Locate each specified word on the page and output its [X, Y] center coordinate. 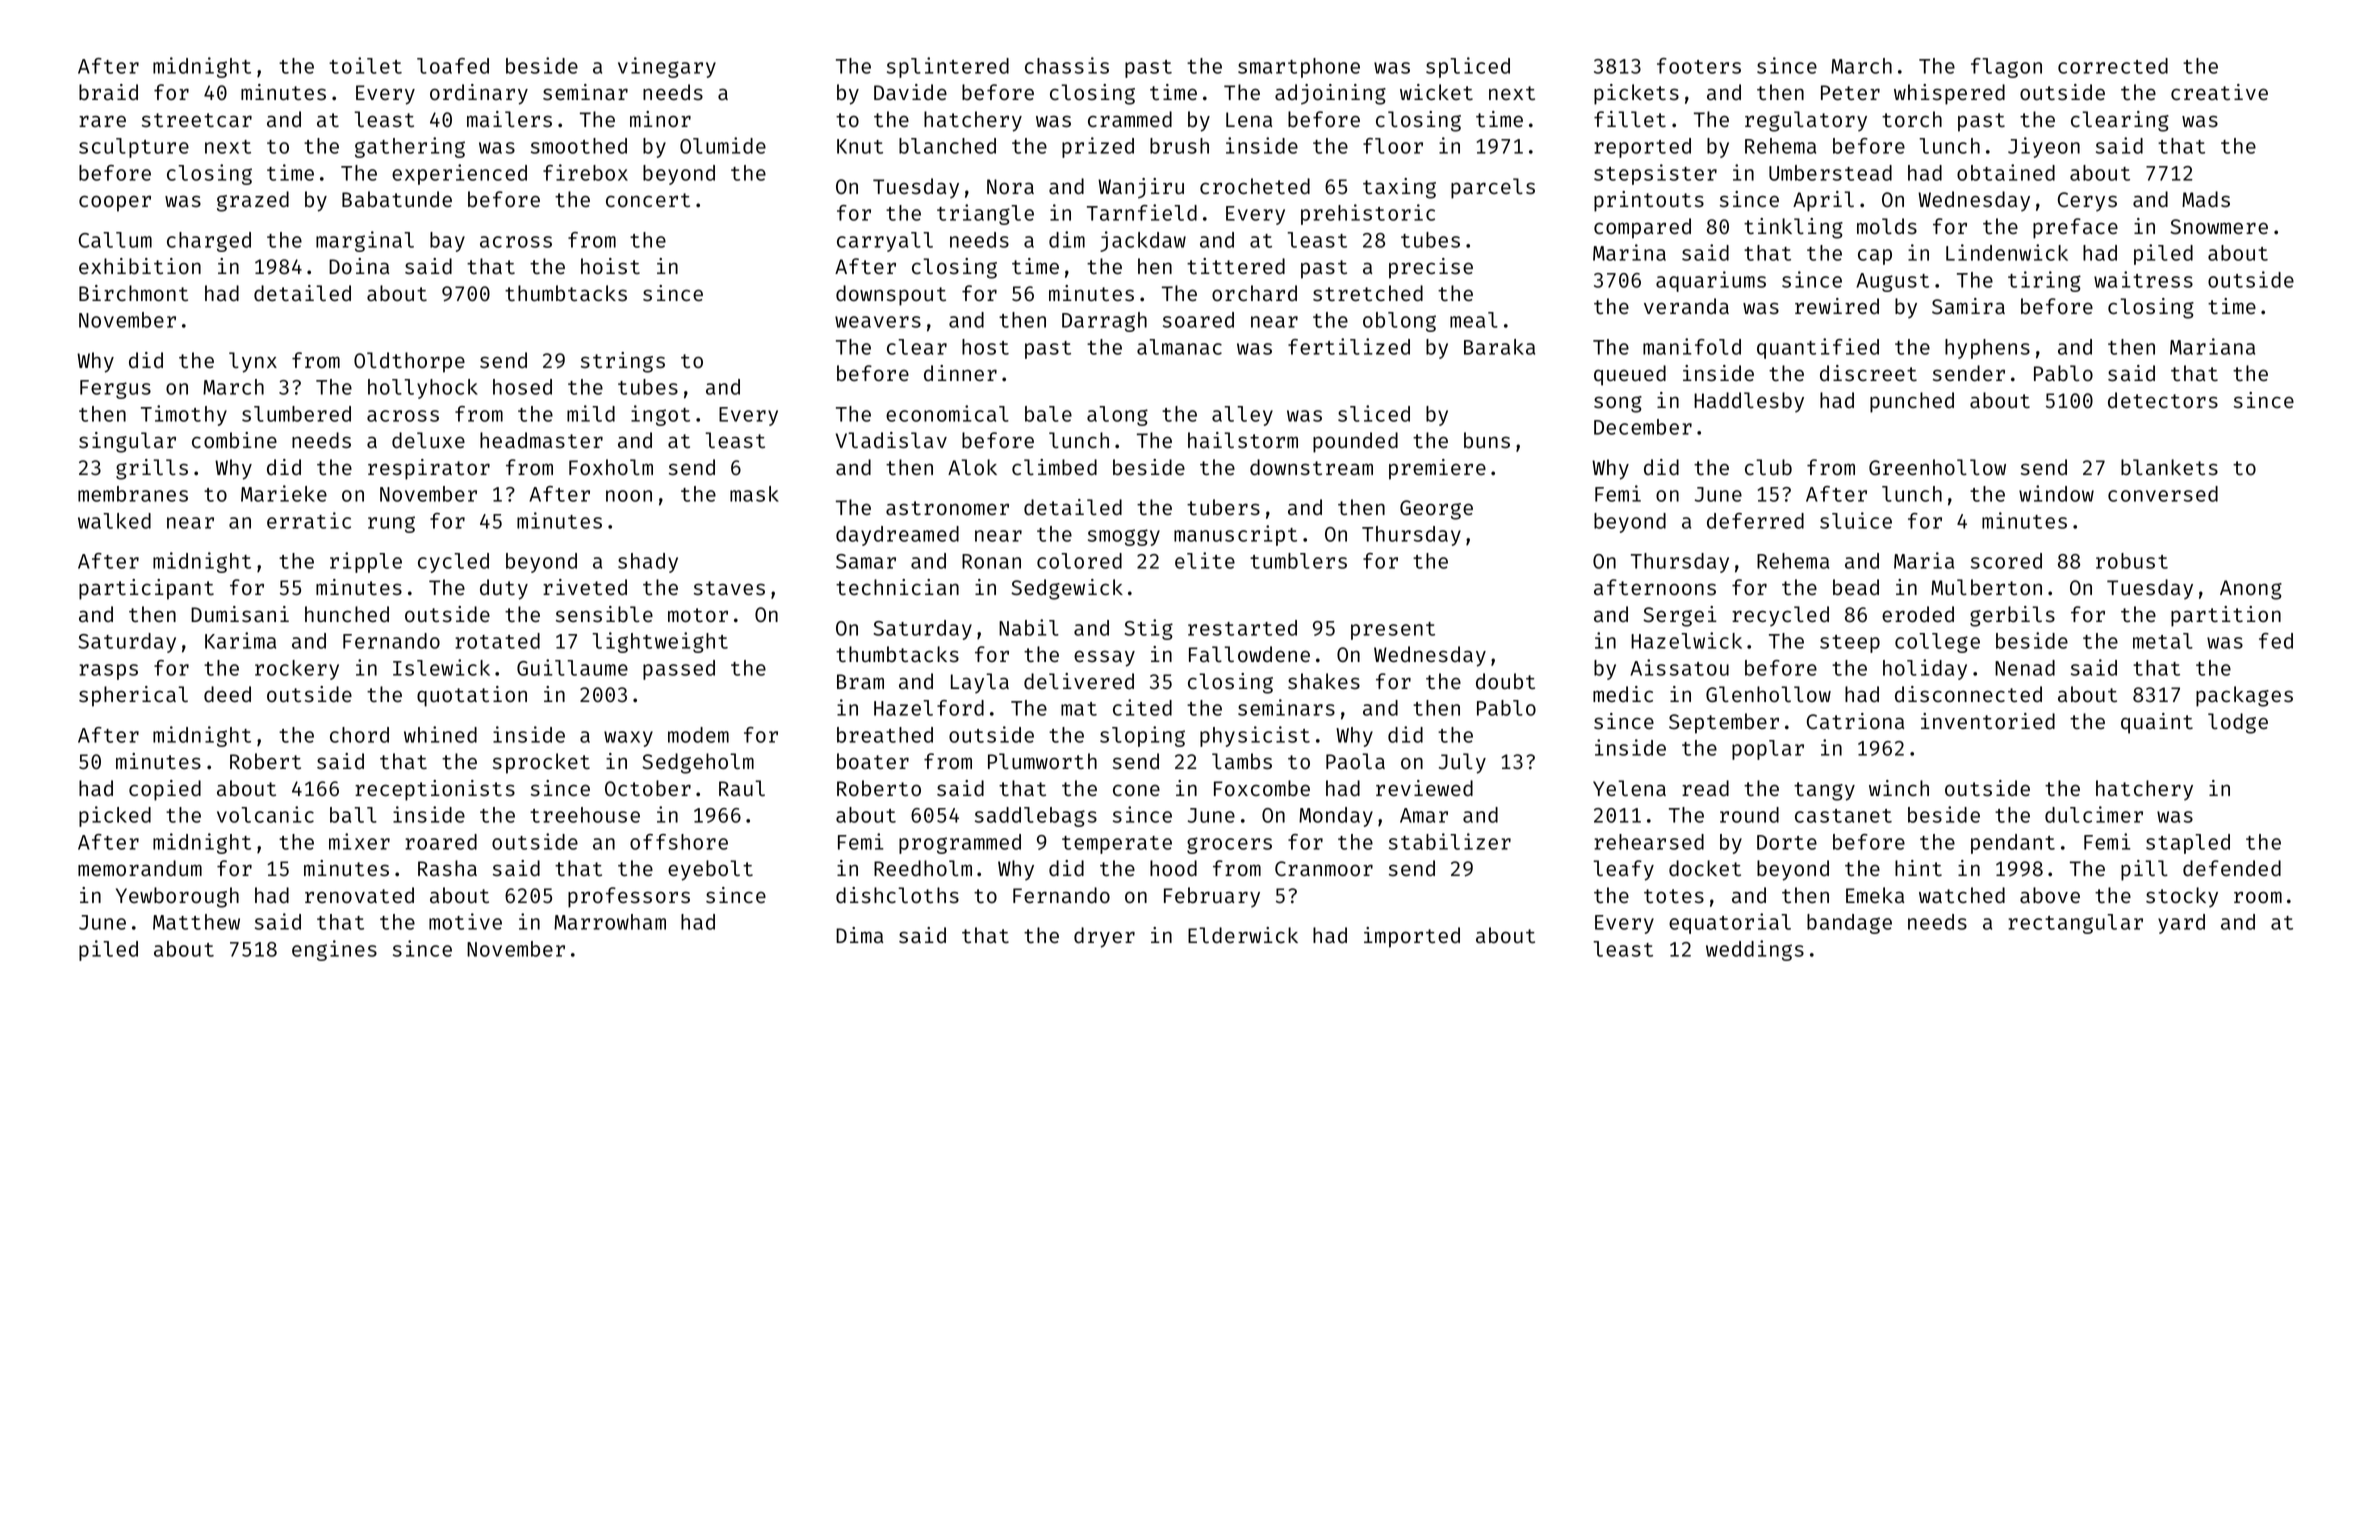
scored [2006, 561]
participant [146, 589]
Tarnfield [1142, 212]
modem [698, 735]
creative [2219, 92]
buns [1487, 440]
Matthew [196, 922]
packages [2244, 696]
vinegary [667, 67]
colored [1079, 561]
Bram [860, 681]
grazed [253, 201]
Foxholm [611, 467]
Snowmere [2219, 227]
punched [1912, 402]
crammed [1130, 119]
